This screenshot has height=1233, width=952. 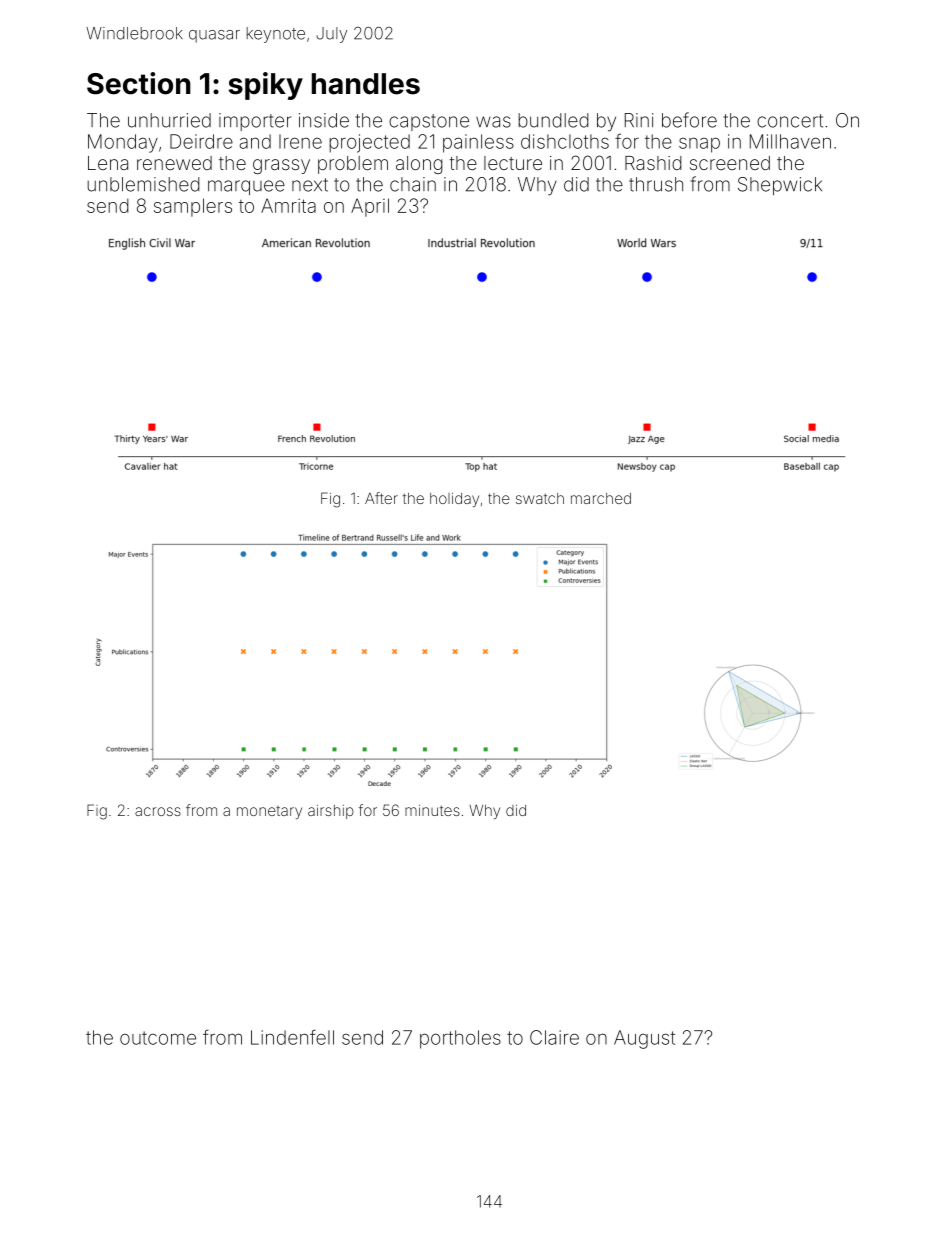 I want to click on Claire, so click(x=554, y=1037).
